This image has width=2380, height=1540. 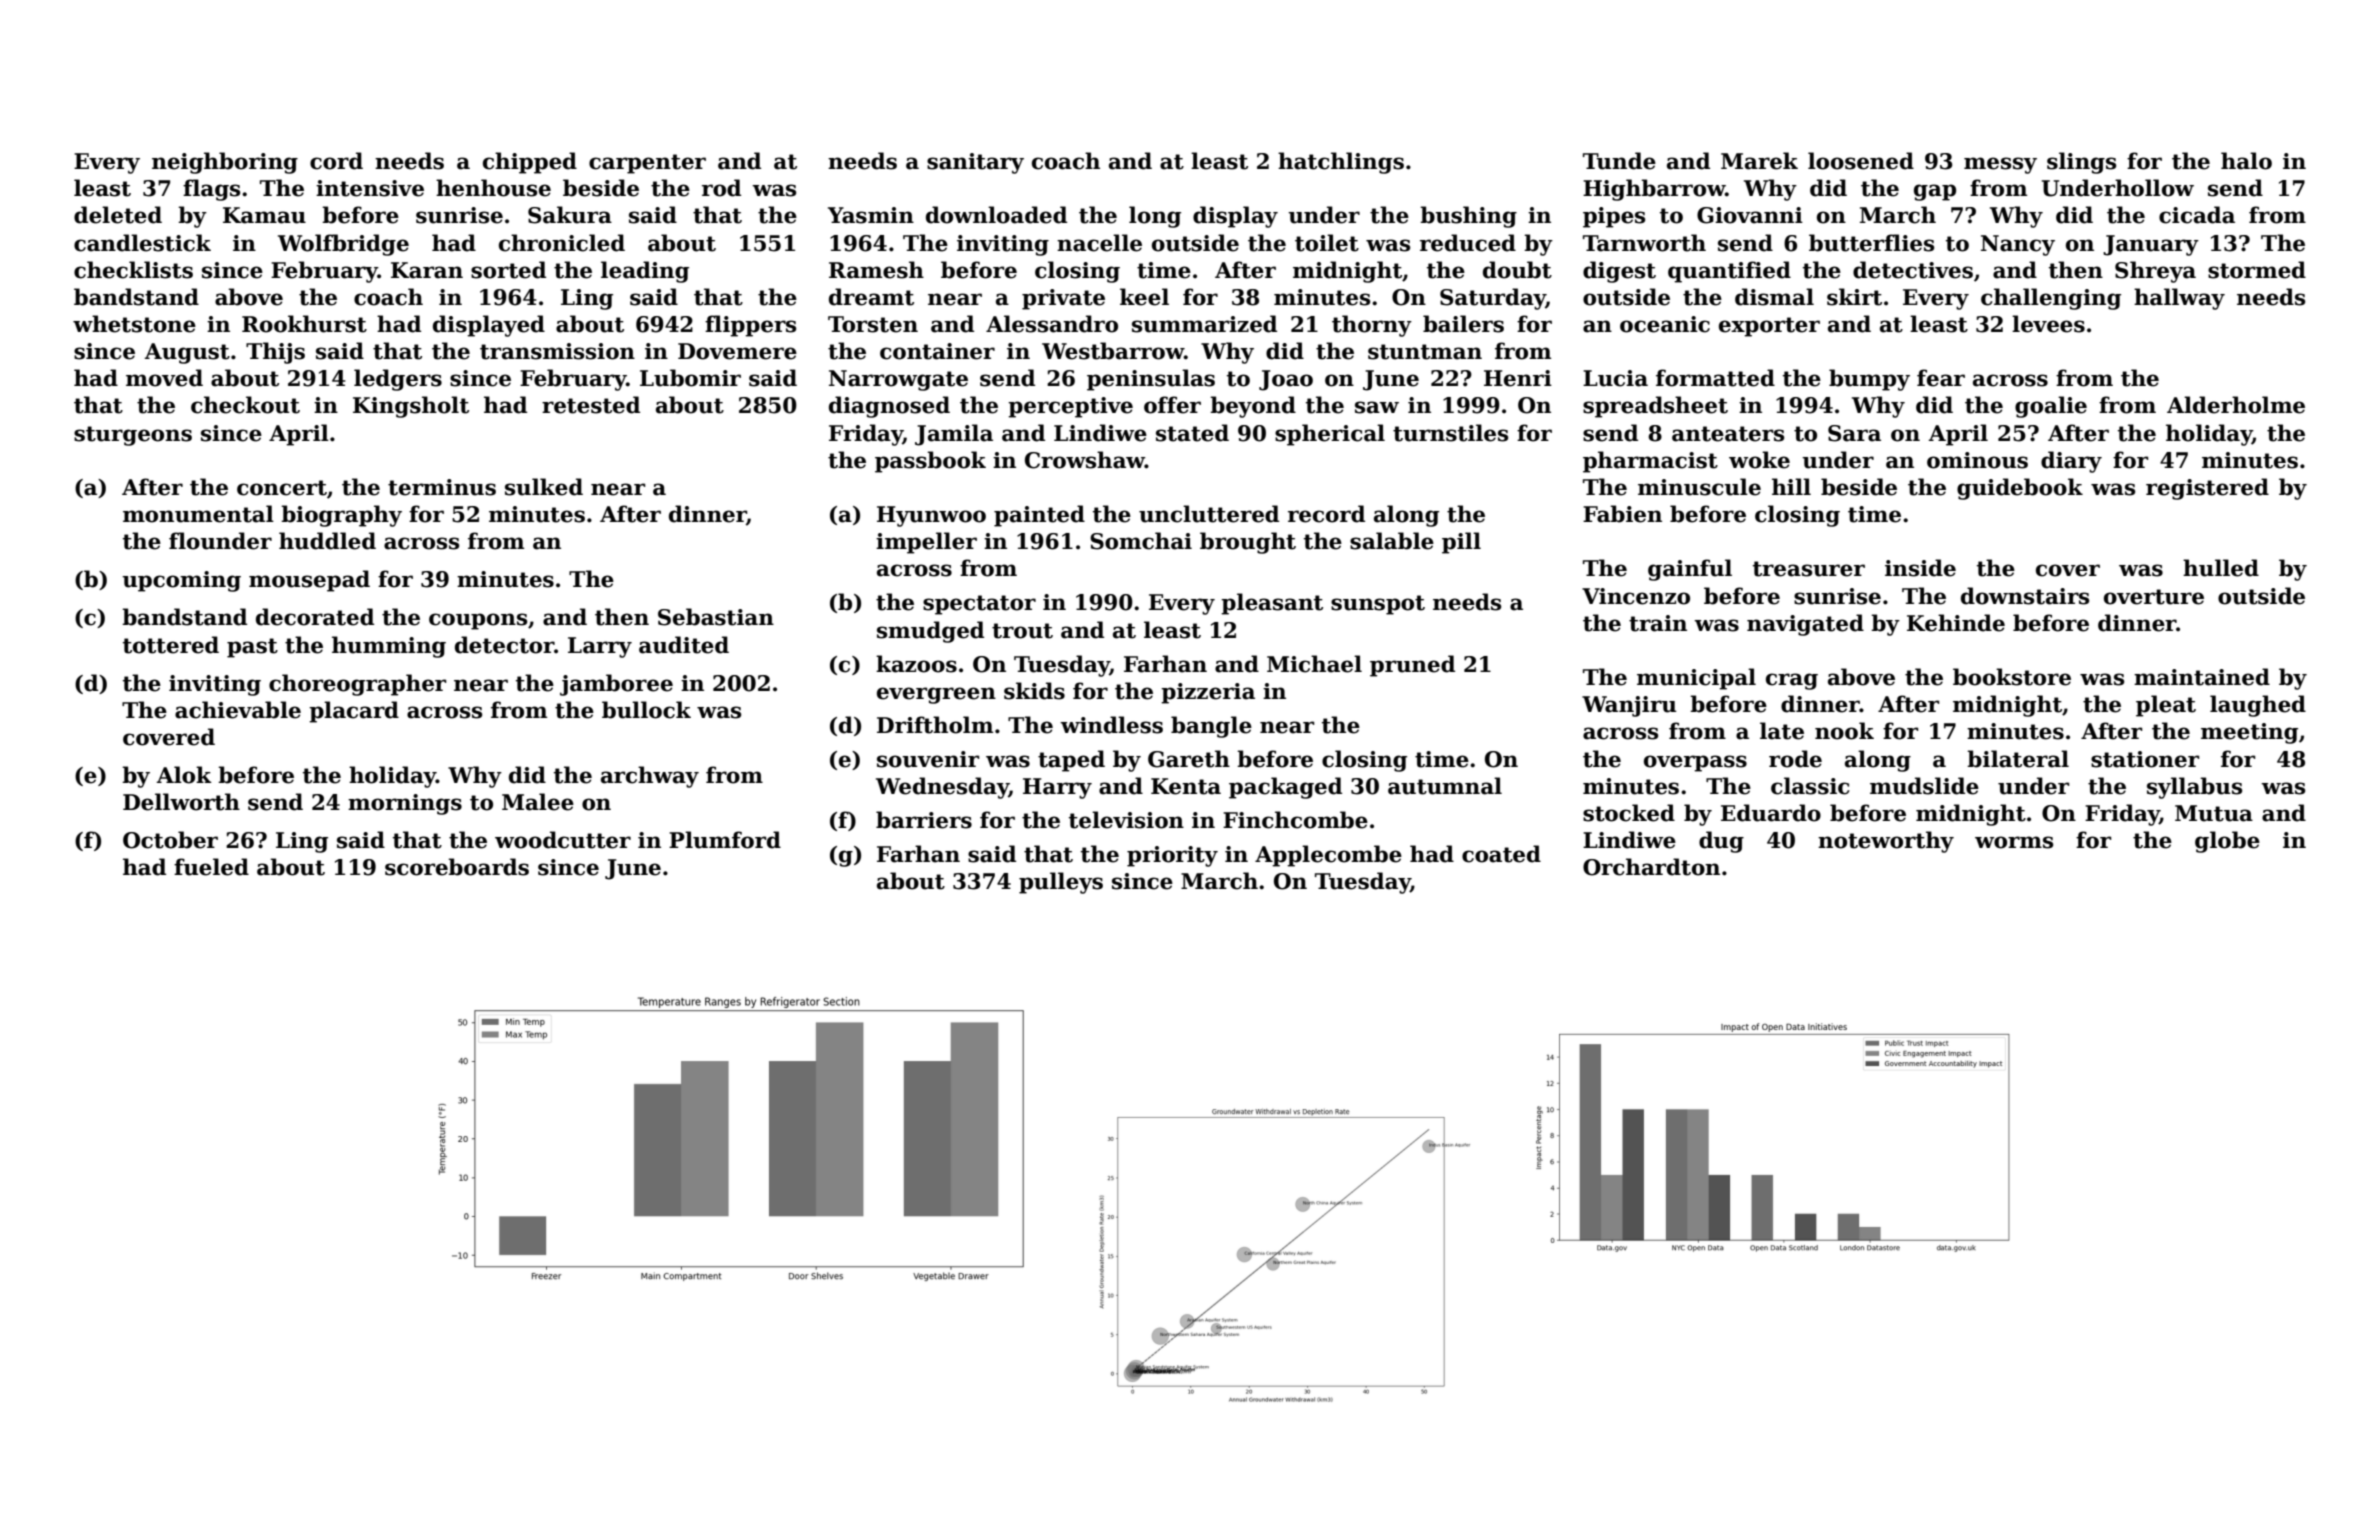 I want to click on cicada, so click(x=2197, y=215).
